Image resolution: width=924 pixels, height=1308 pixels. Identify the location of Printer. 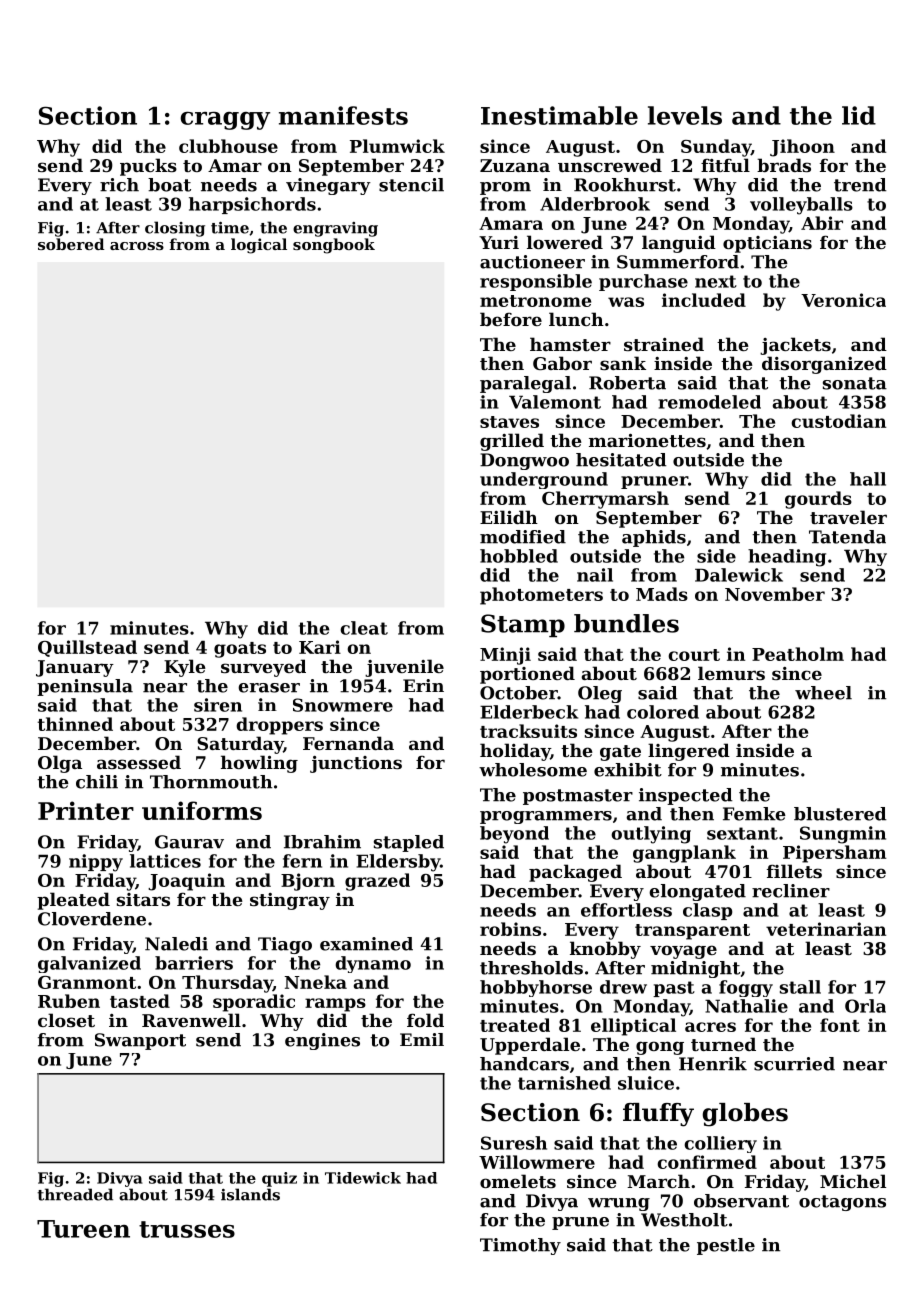
(86, 810).
